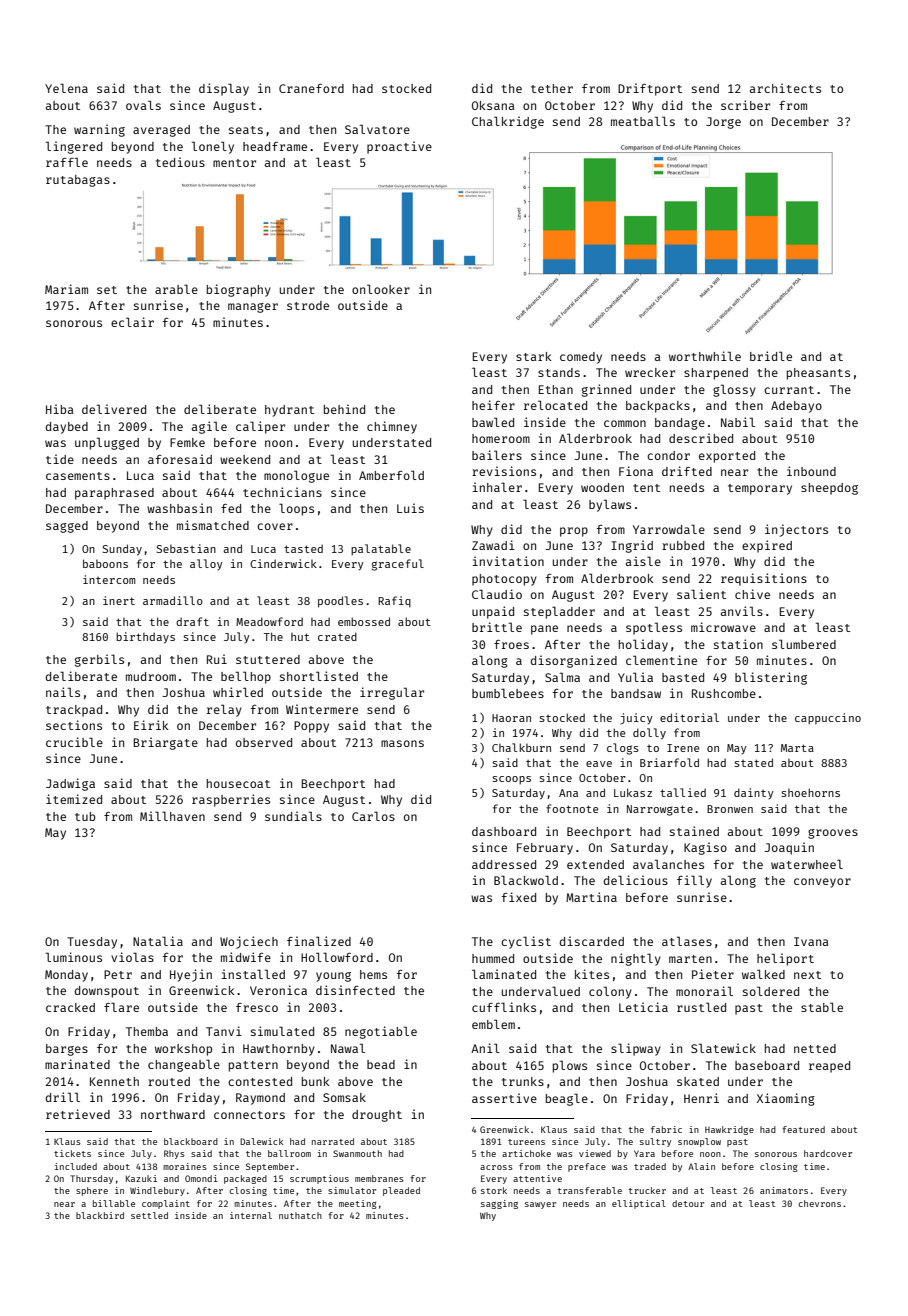 This document has height=1316, width=908. What do you see at coordinates (767, 1065) in the document?
I see `baseboard` at bounding box center [767, 1065].
